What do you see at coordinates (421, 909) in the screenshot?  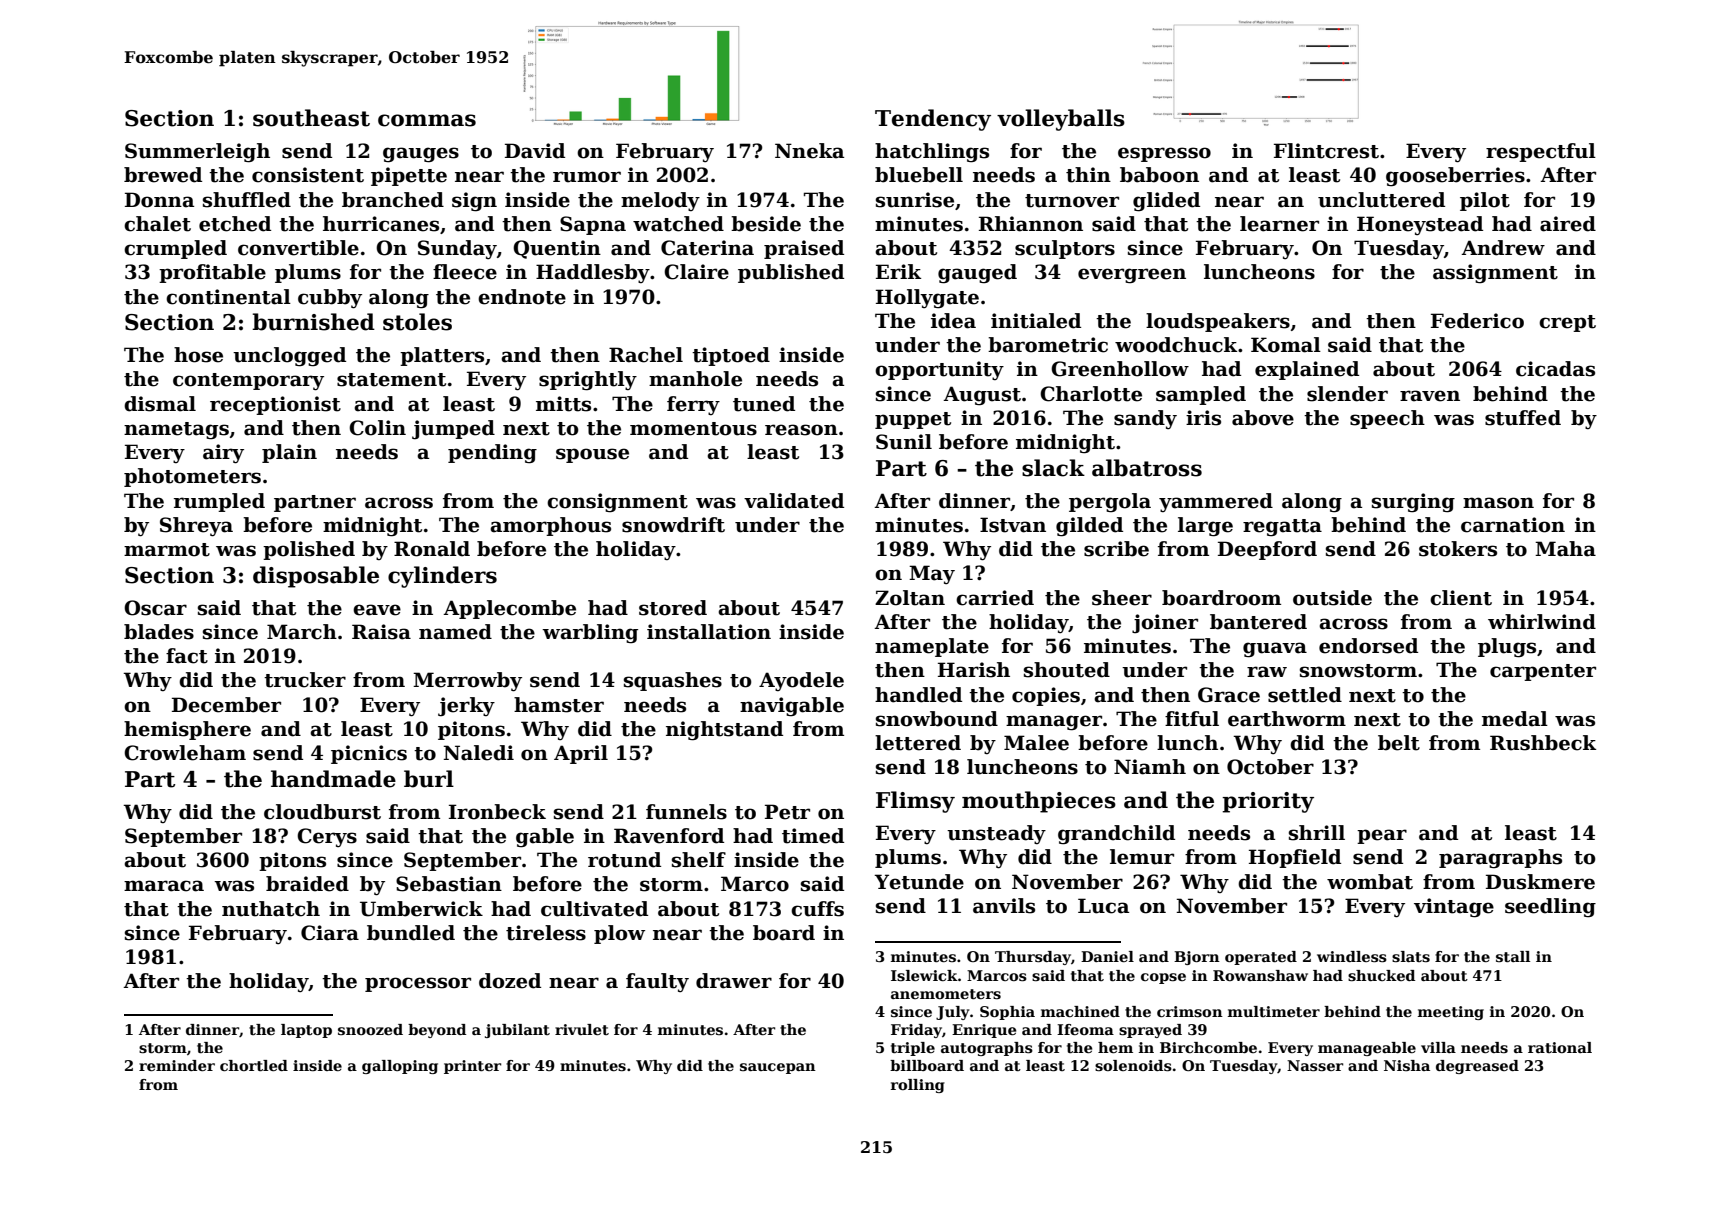 I see `Umberwick` at bounding box center [421, 909].
